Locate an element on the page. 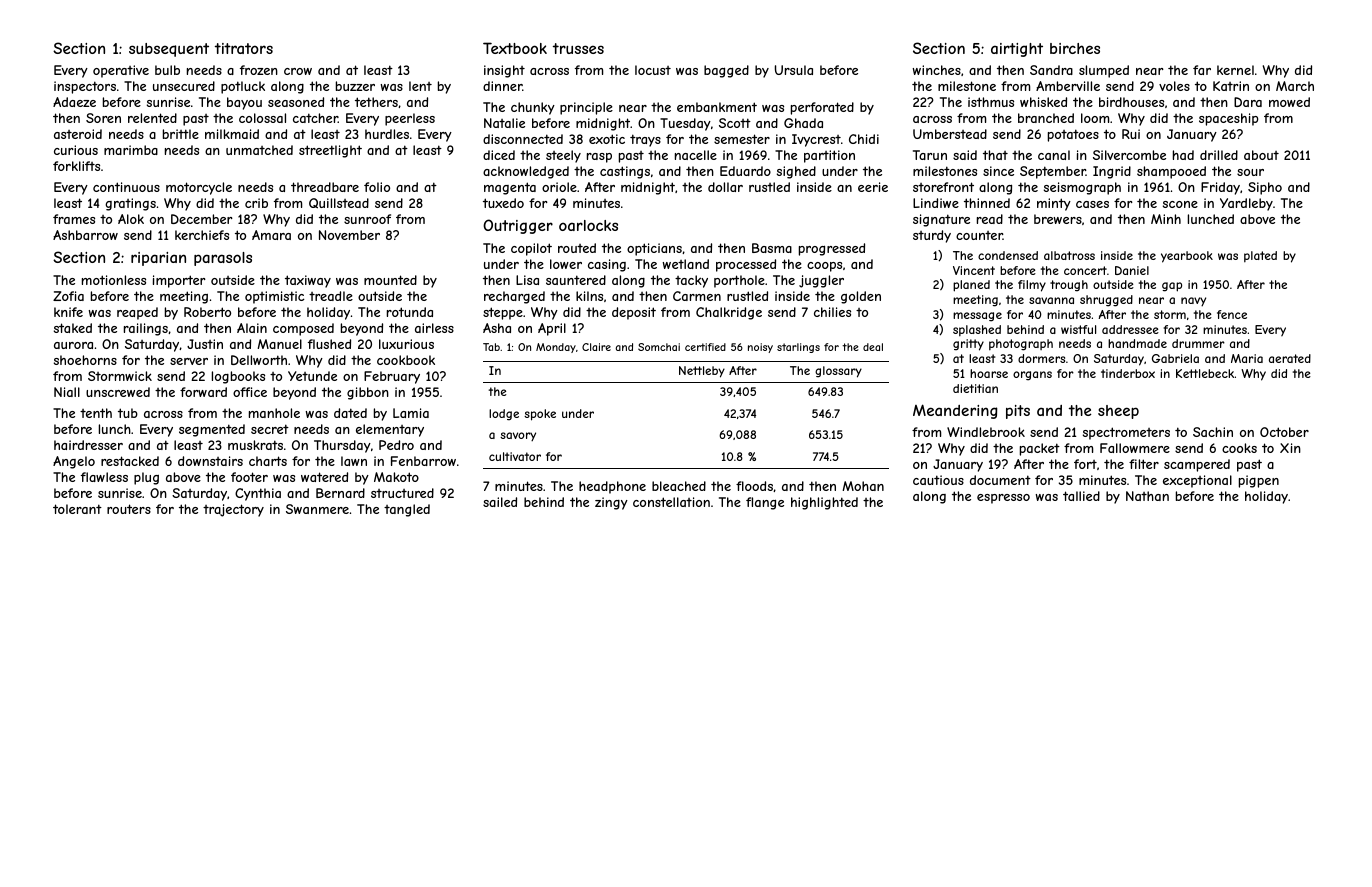  rasp is located at coordinates (599, 158).
